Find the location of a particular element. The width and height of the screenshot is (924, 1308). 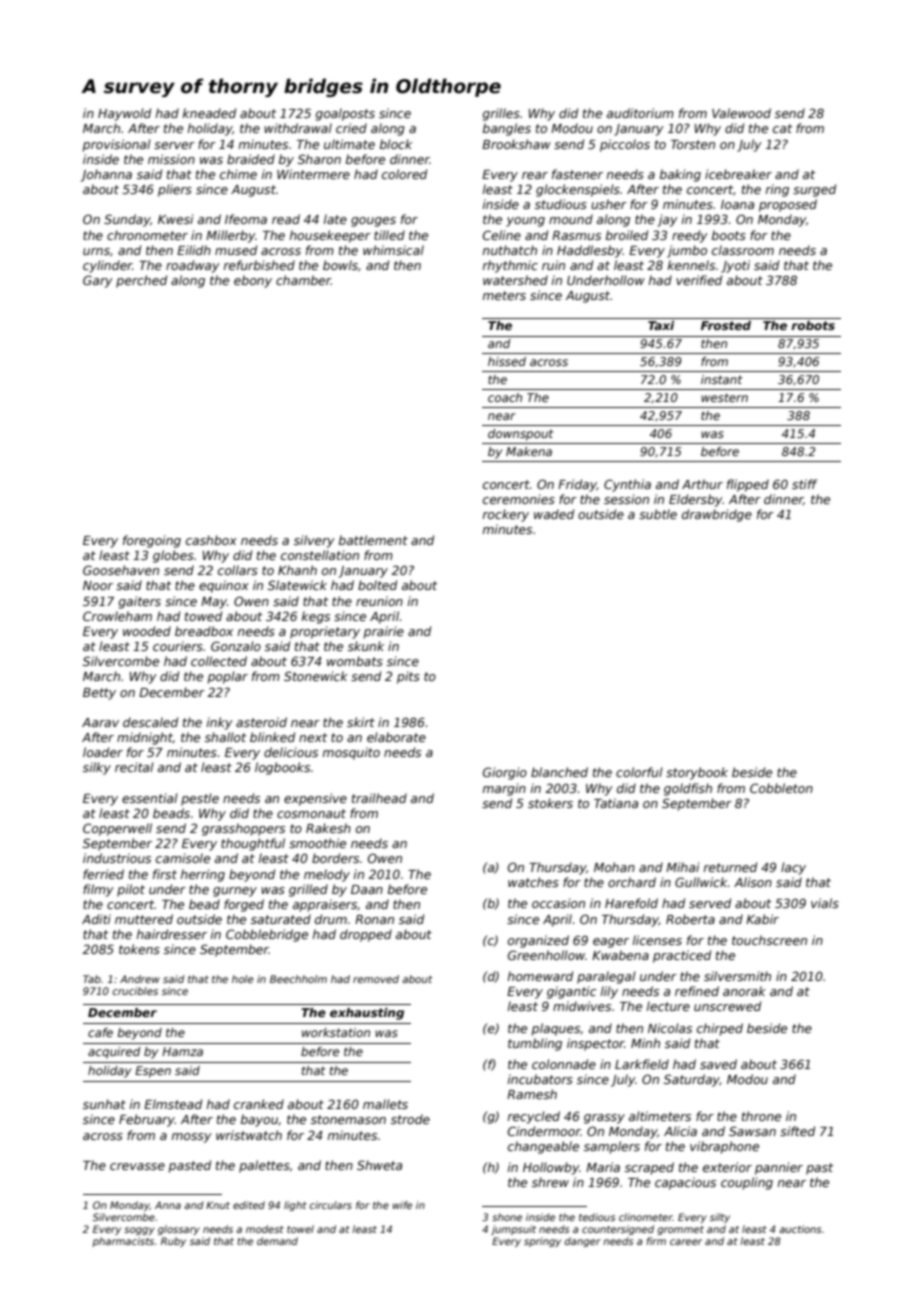

watershed is located at coordinates (515, 280).
